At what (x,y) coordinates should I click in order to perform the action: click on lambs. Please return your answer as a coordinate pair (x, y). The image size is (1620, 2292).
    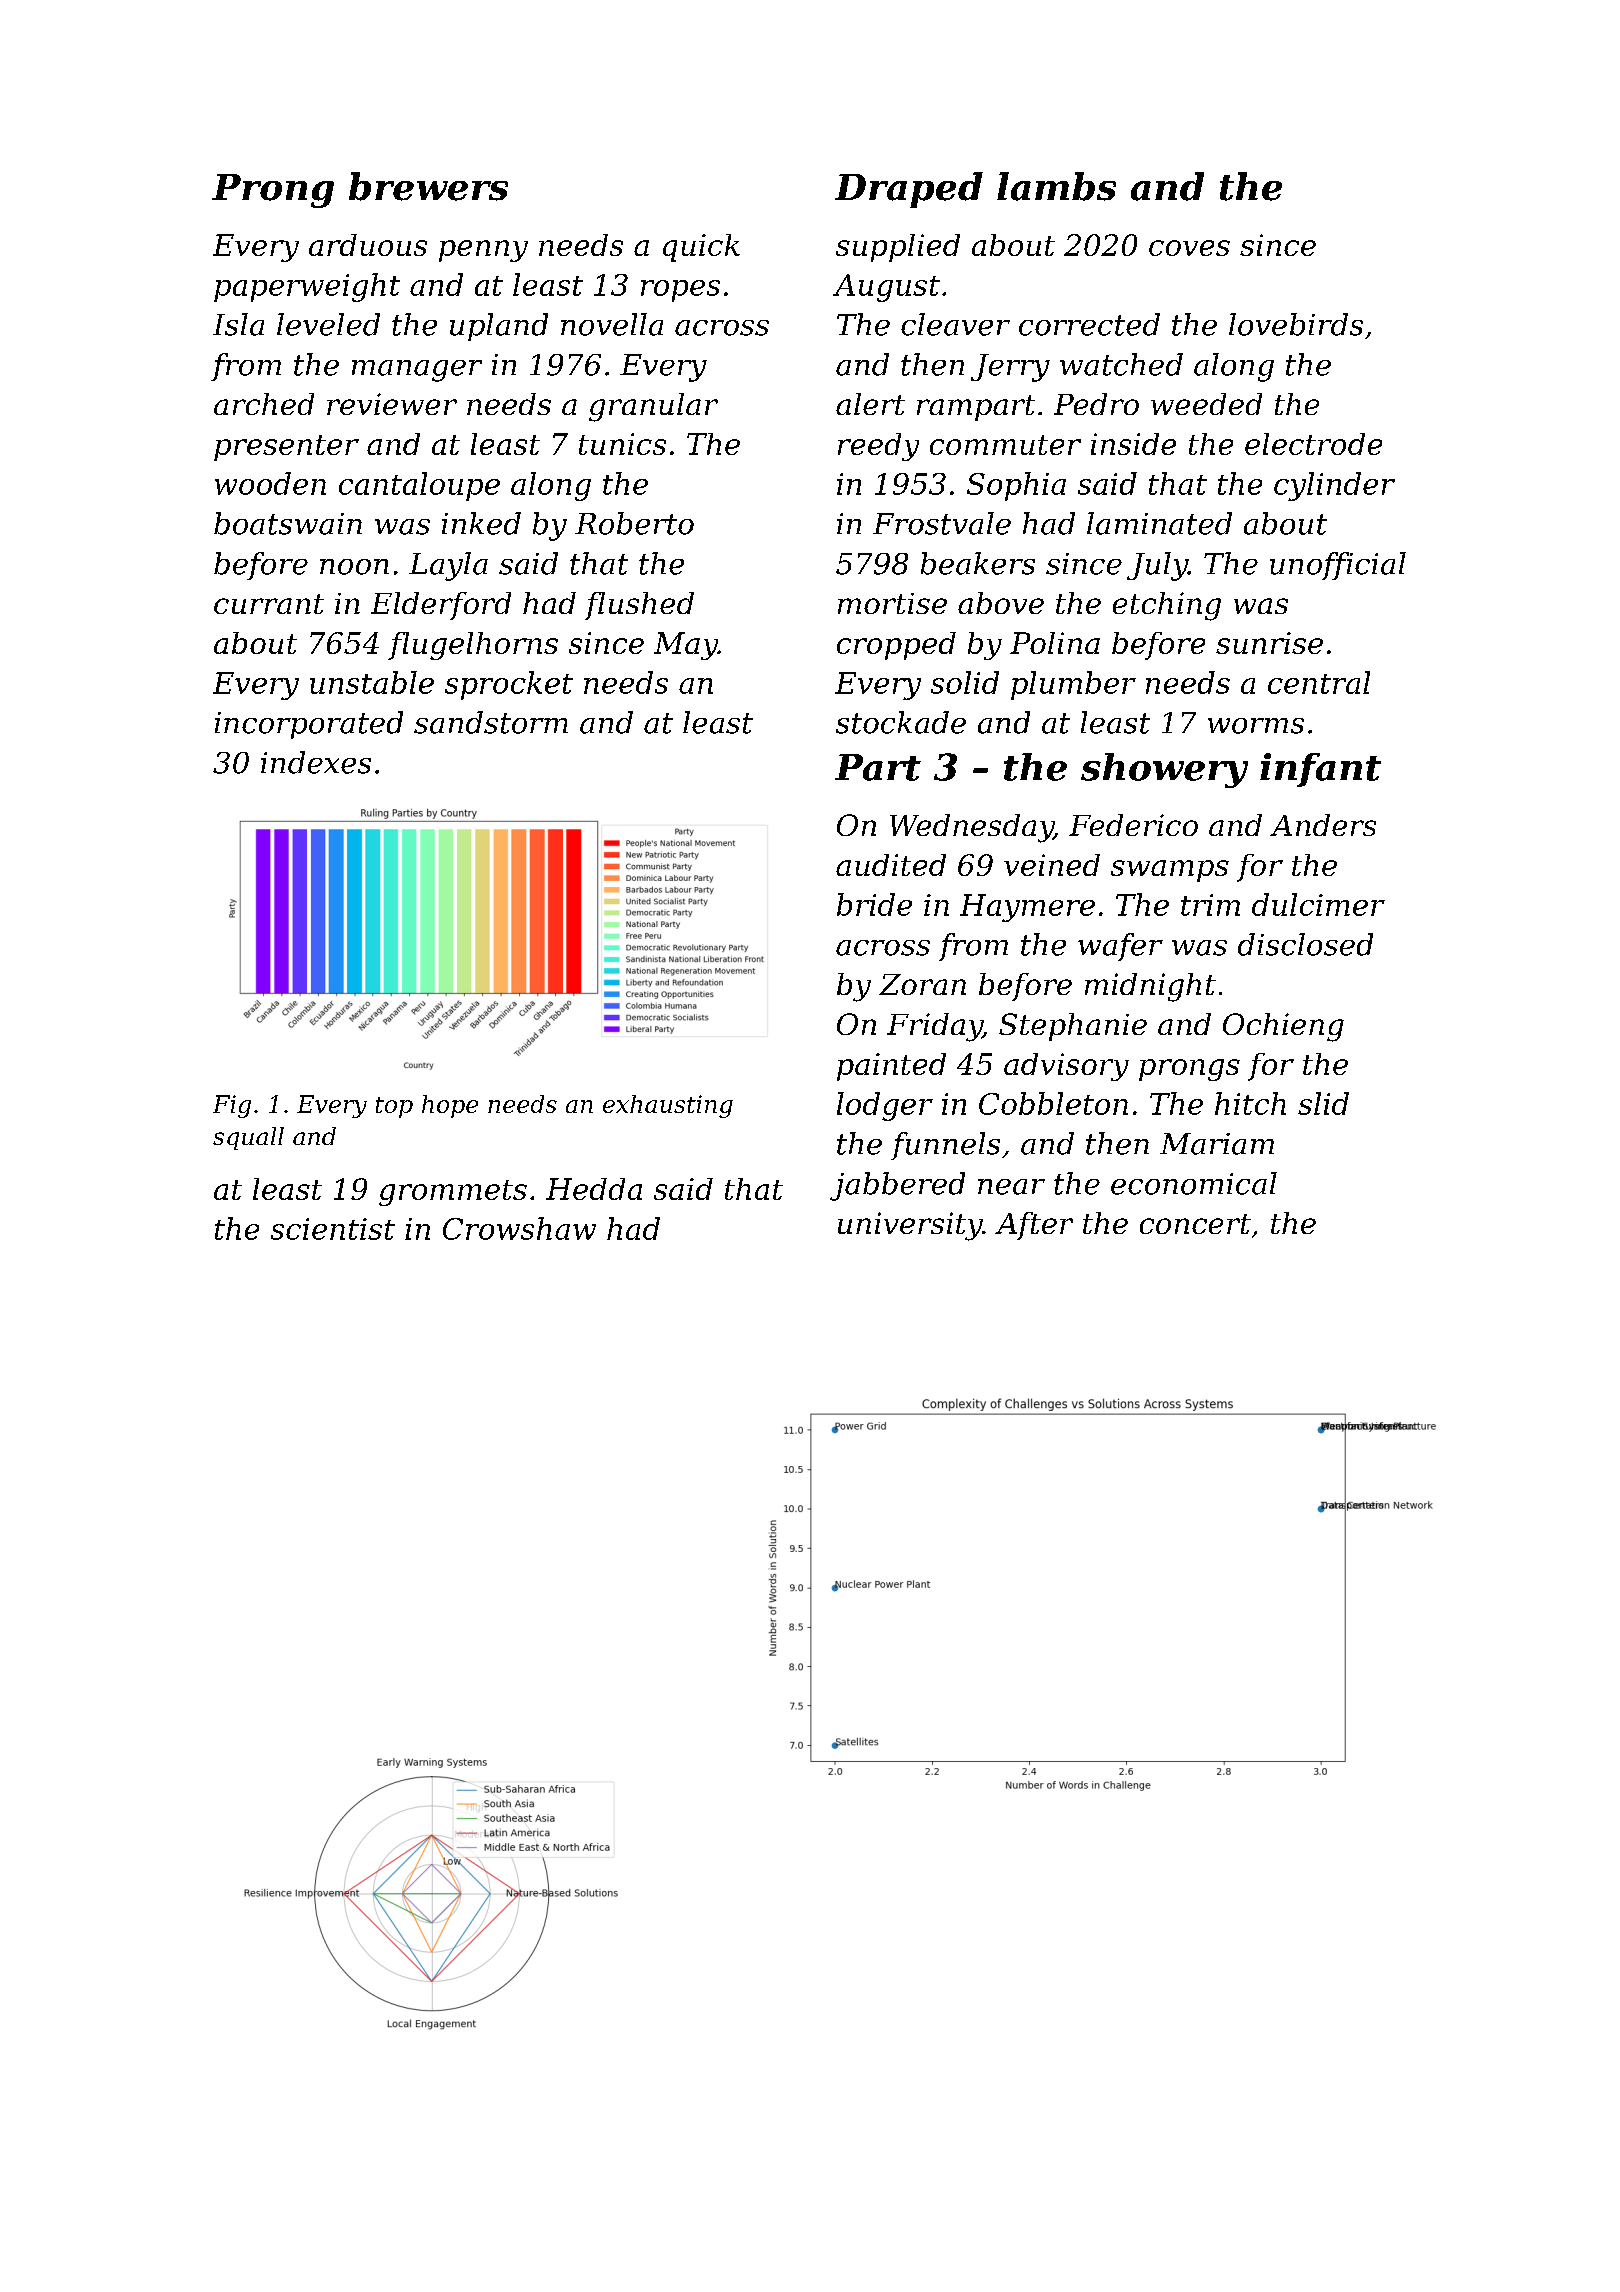
    Looking at the image, I should click on (1056, 186).
